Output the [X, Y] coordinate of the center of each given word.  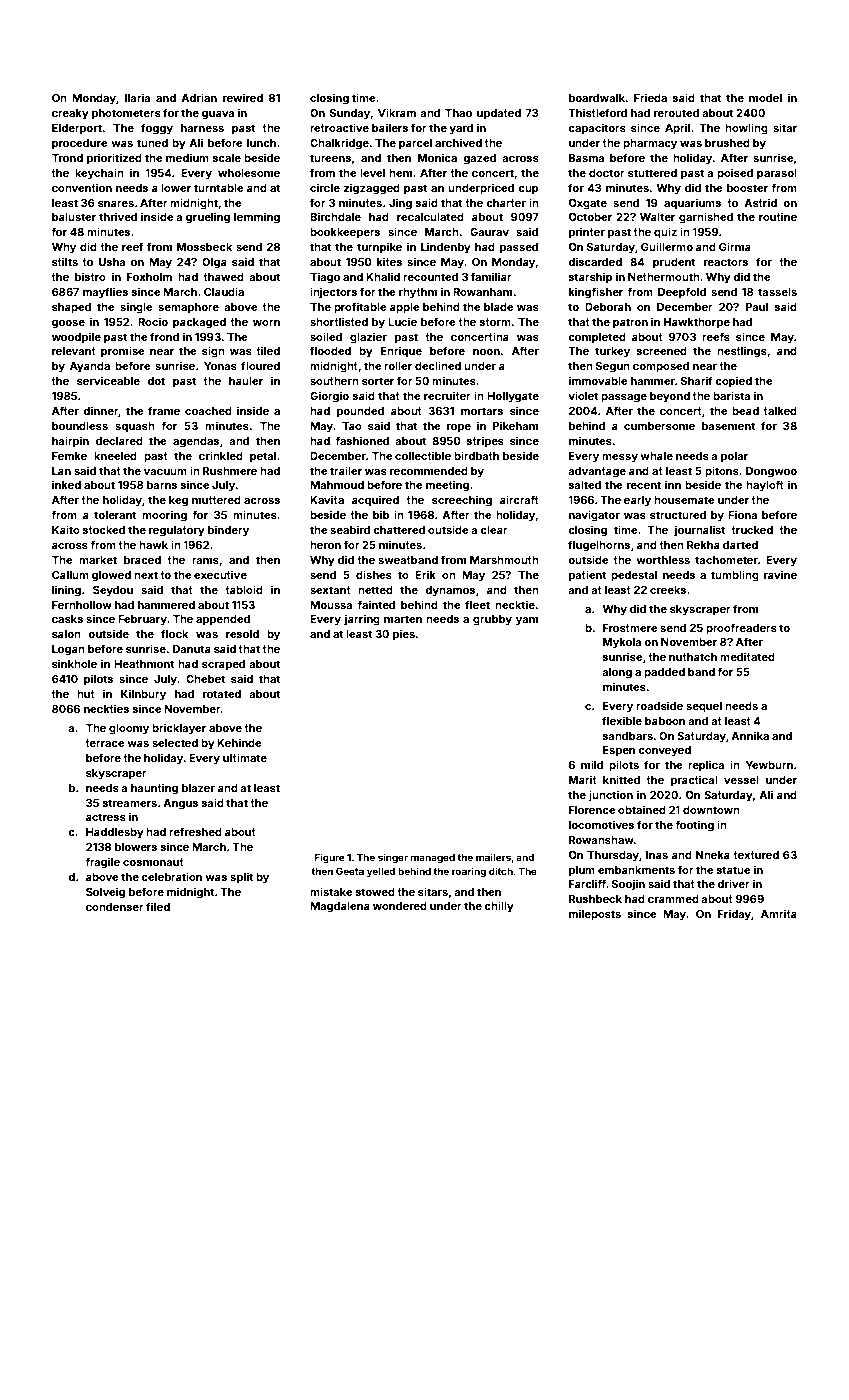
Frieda [650, 97]
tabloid [244, 589]
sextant [330, 590]
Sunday [350, 114]
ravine [780, 574]
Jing [400, 204]
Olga [214, 263]
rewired [243, 97]
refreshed [195, 831]
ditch [501, 871]
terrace [104, 743]
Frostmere [630, 628]
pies [404, 635]
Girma [735, 246]
